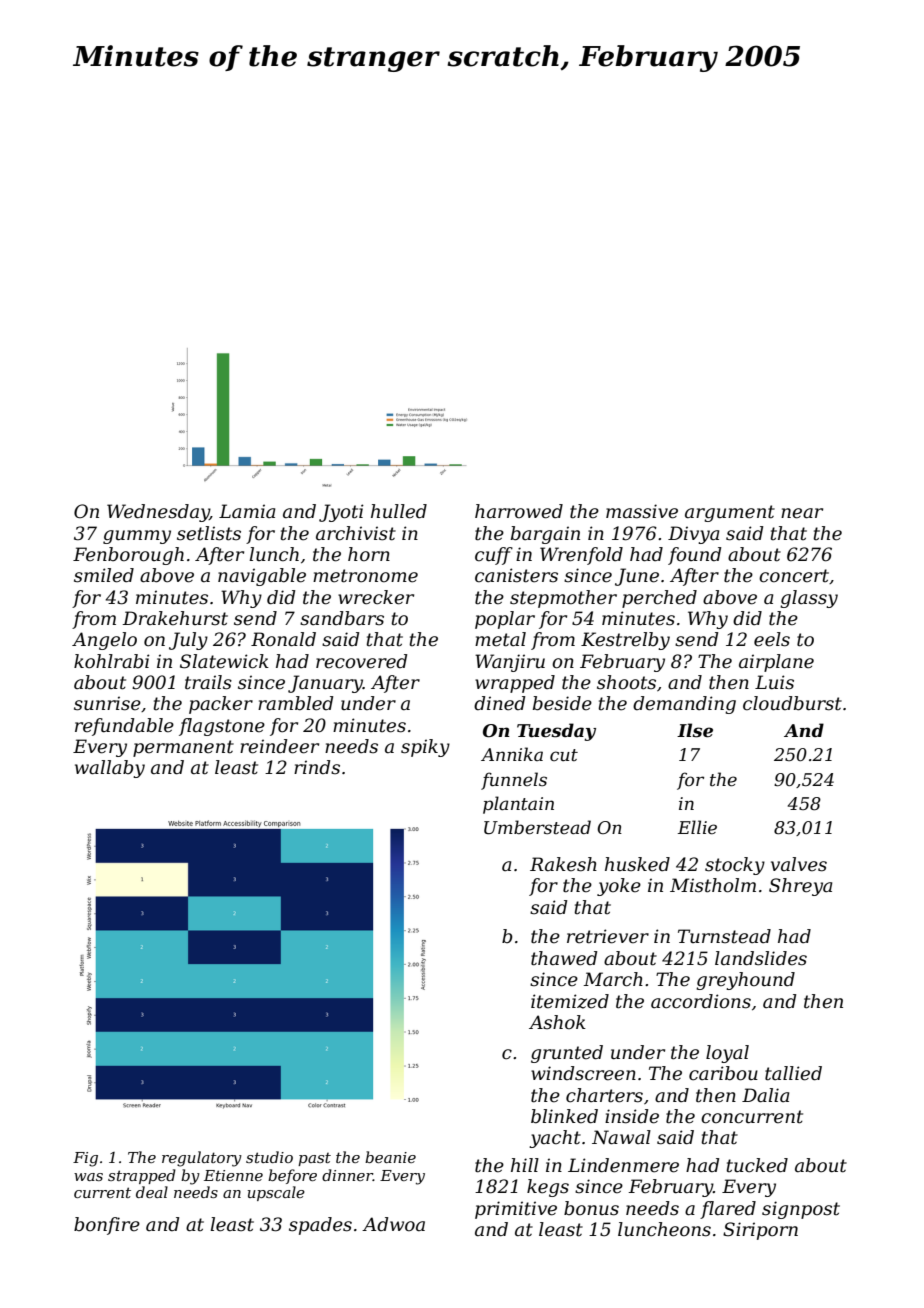 The width and height of the screenshot is (924, 1308). Describe the element at coordinates (802, 513) in the screenshot. I see `near` at that location.
